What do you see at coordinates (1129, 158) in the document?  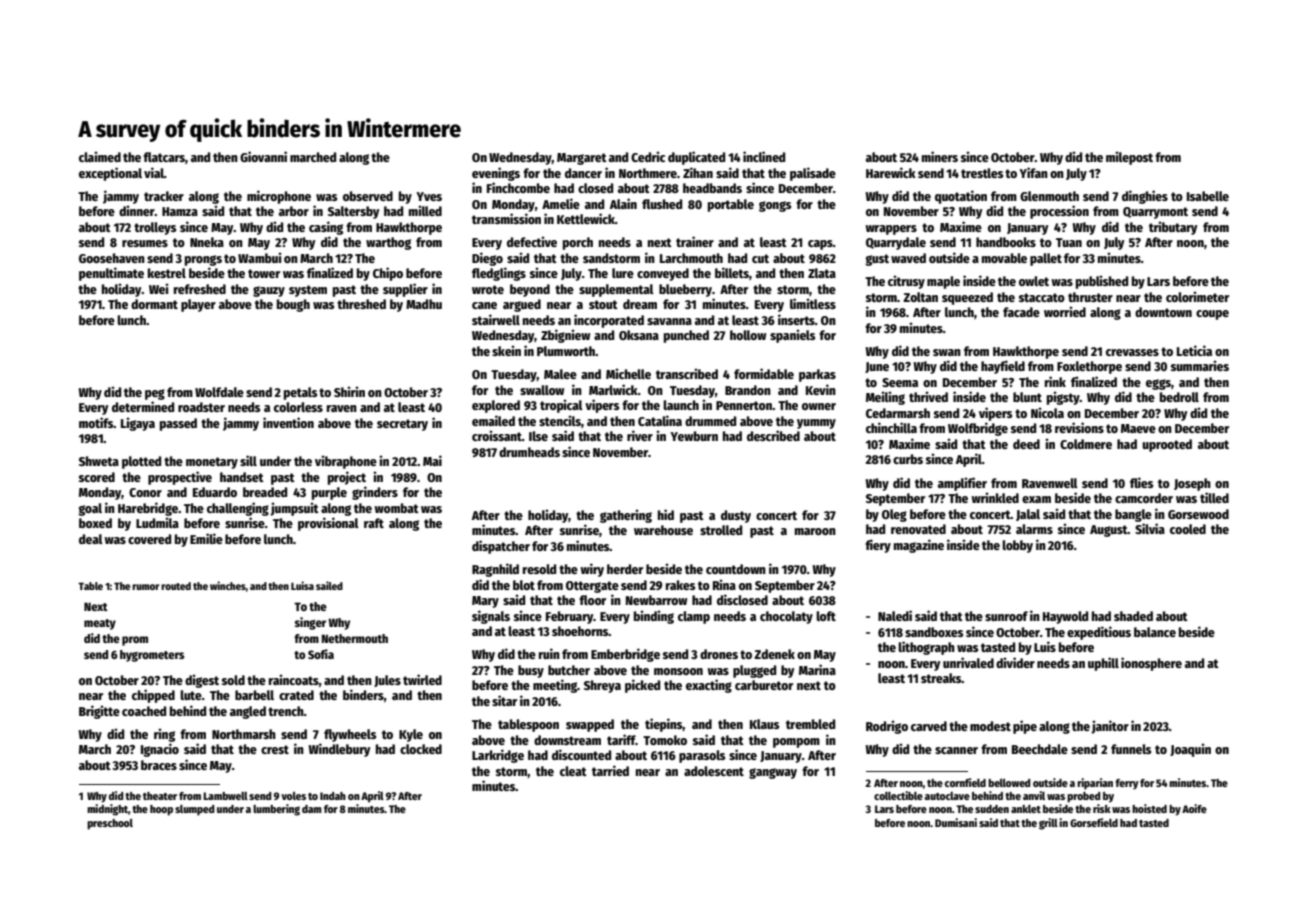 I see `milepost` at bounding box center [1129, 158].
